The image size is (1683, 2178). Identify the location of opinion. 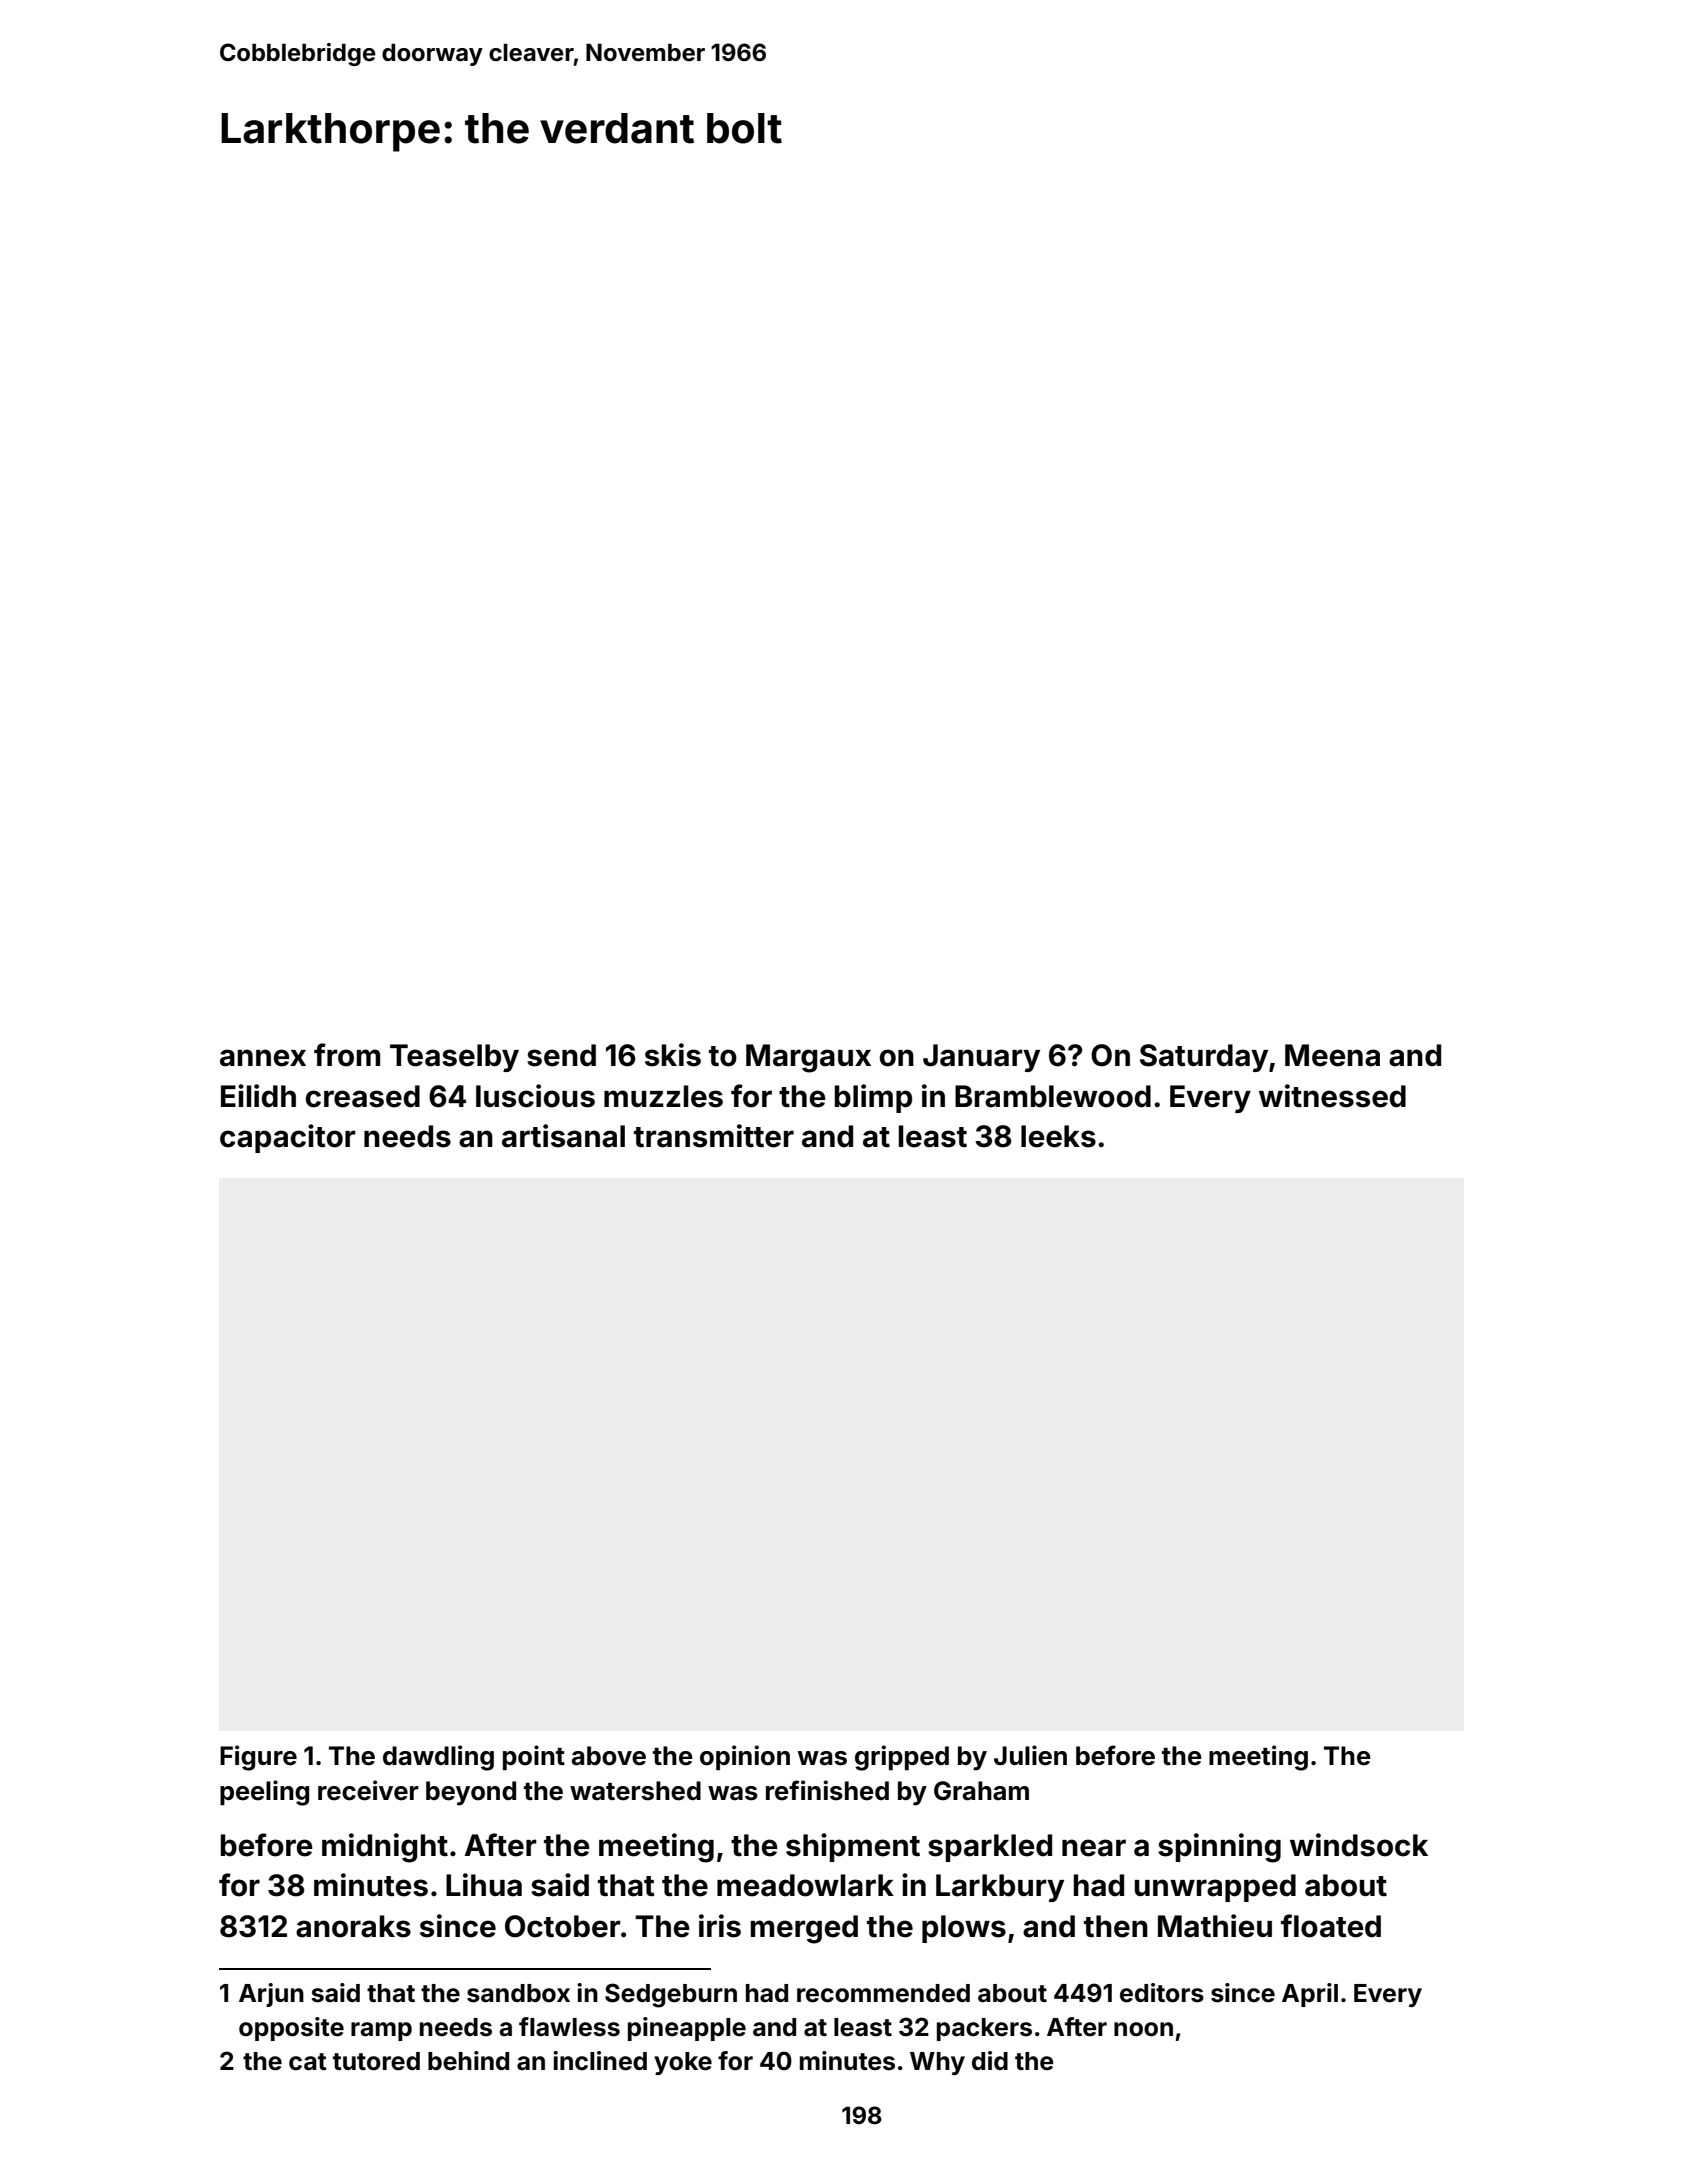
(745, 1757).
